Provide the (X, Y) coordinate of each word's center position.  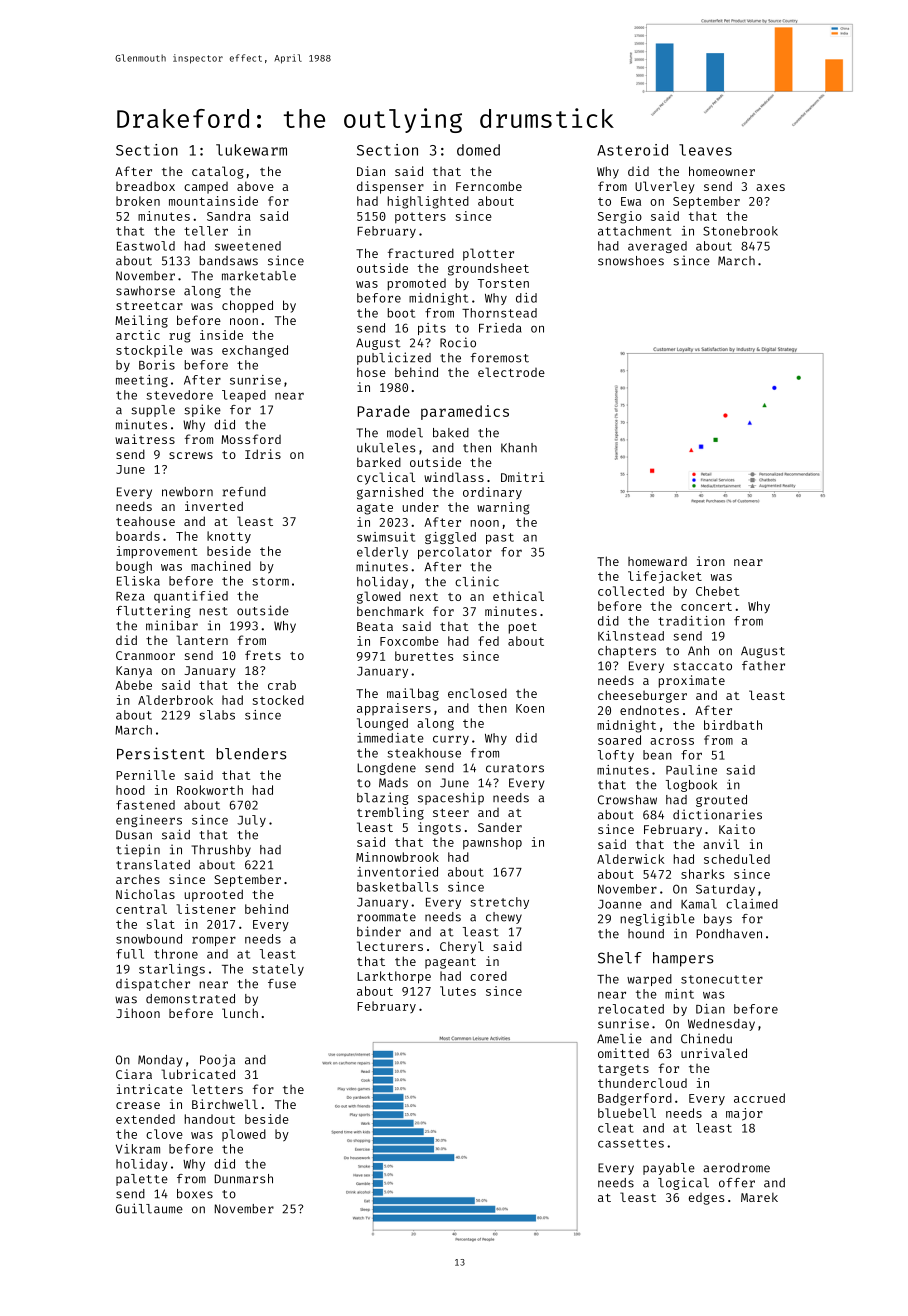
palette (142, 1180)
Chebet (717, 591)
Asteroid (632, 150)
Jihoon (138, 1013)
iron (711, 561)
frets (263, 655)
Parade (383, 411)
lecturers (390, 946)
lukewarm (251, 150)
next (424, 597)
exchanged (255, 351)
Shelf (620, 958)
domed (478, 150)
